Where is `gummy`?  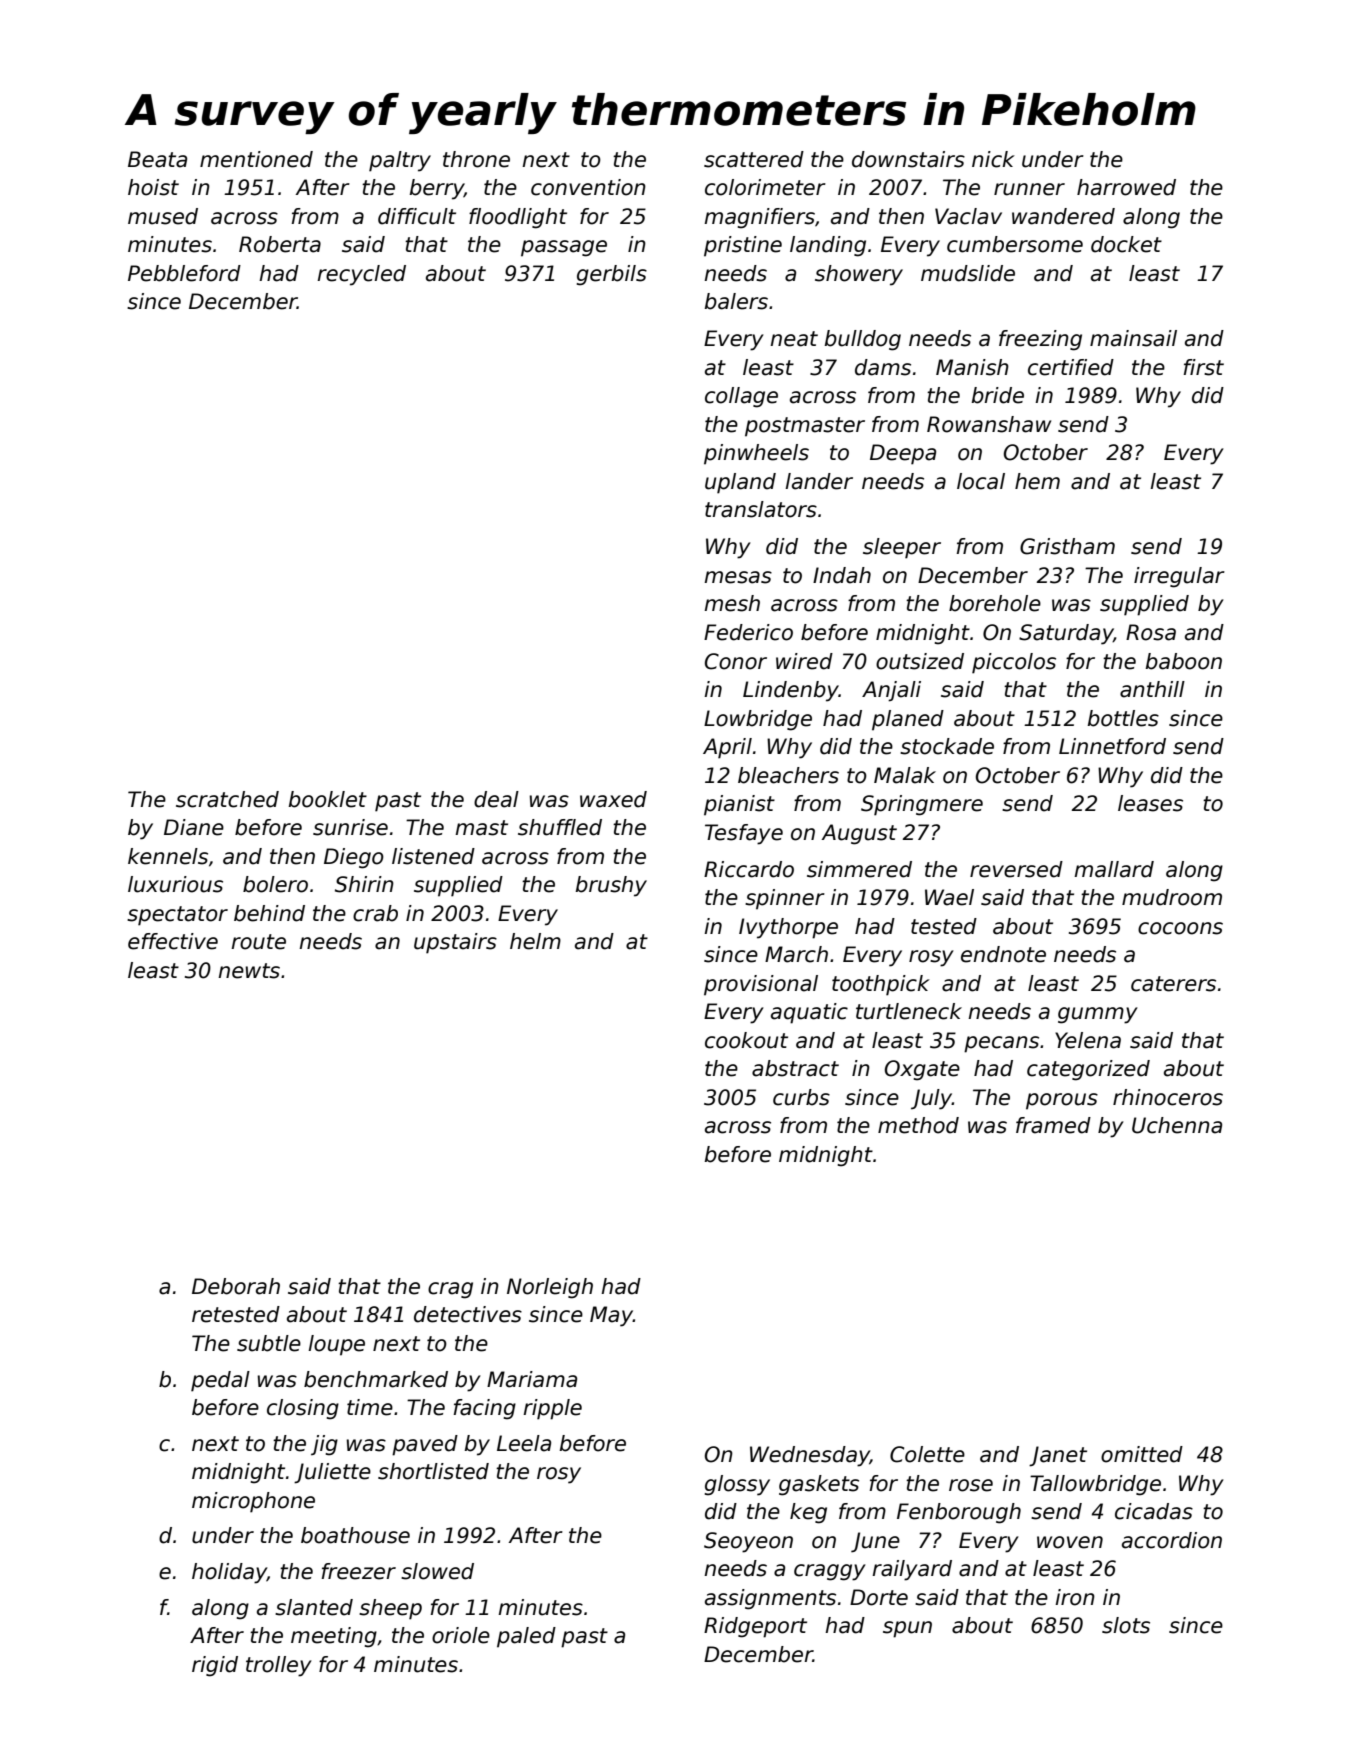 gummy is located at coordinates (1098, 1015).
